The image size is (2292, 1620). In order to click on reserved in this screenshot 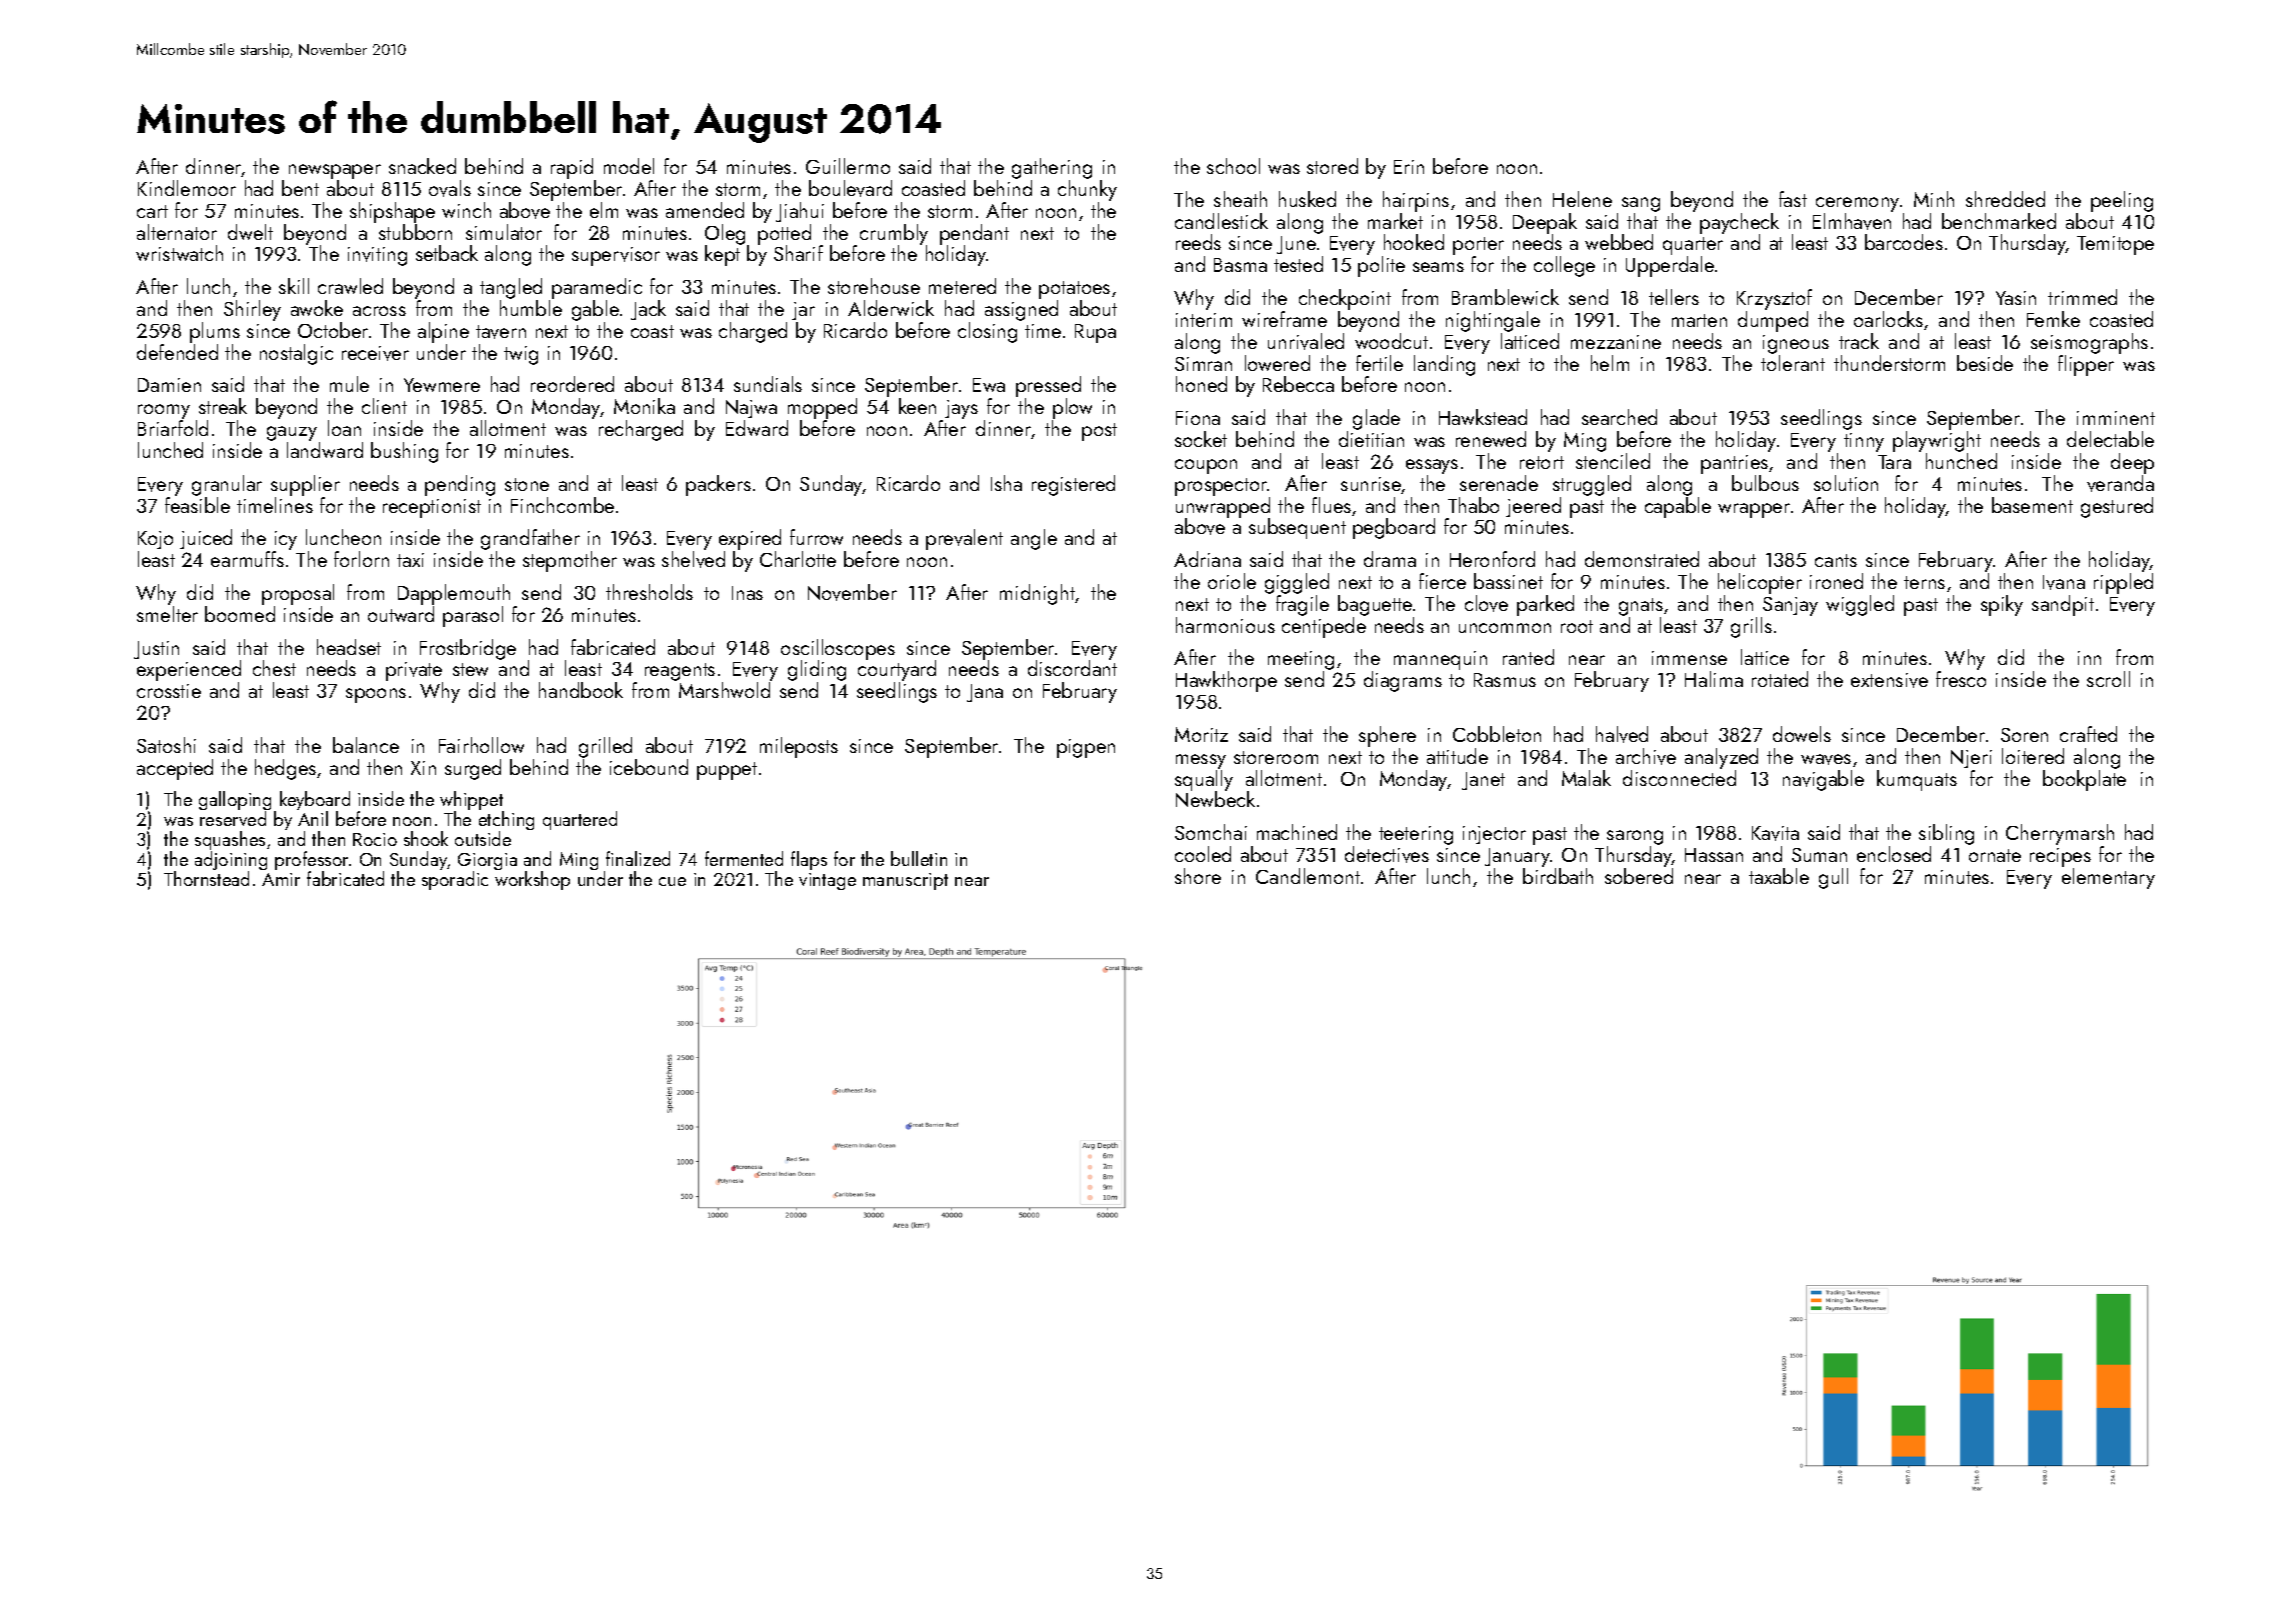, I will do `click(233, 818)`.
